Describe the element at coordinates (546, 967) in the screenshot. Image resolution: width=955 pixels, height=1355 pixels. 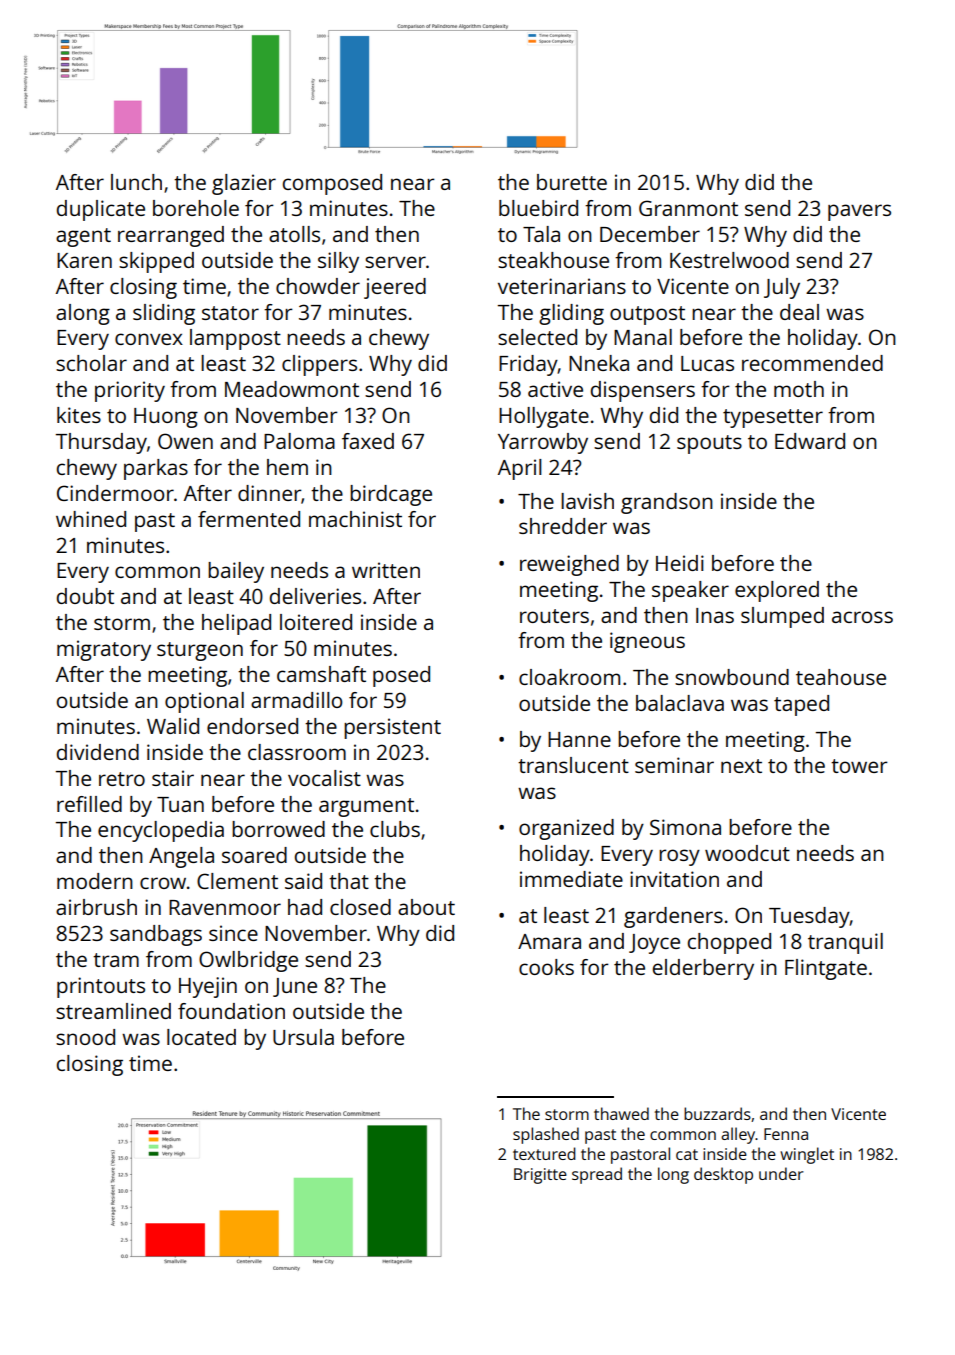
I see `cooks` at that location.
